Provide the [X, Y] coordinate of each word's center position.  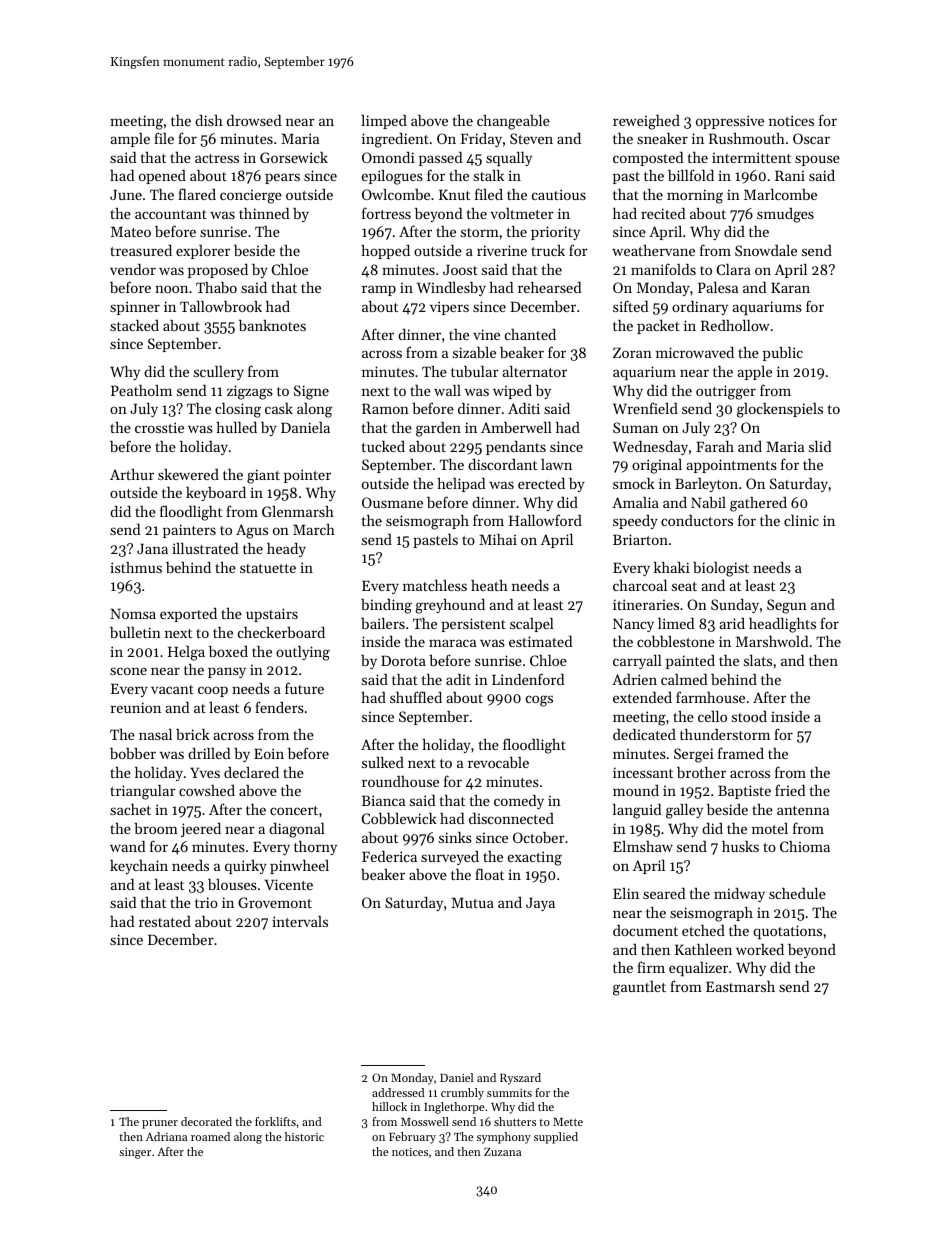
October [539, 837]
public [783, 354]
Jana [152, 548]
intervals [300, 921]
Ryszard [520, 1079]
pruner [160, 1124]
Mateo [131, 231]
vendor [133, 269]
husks [740, 846]
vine [486, 334]
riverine [502, 250]
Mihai [498, 539]
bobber [133, 753]
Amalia [635, 502]
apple [754, 373]
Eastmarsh [740, 986]
